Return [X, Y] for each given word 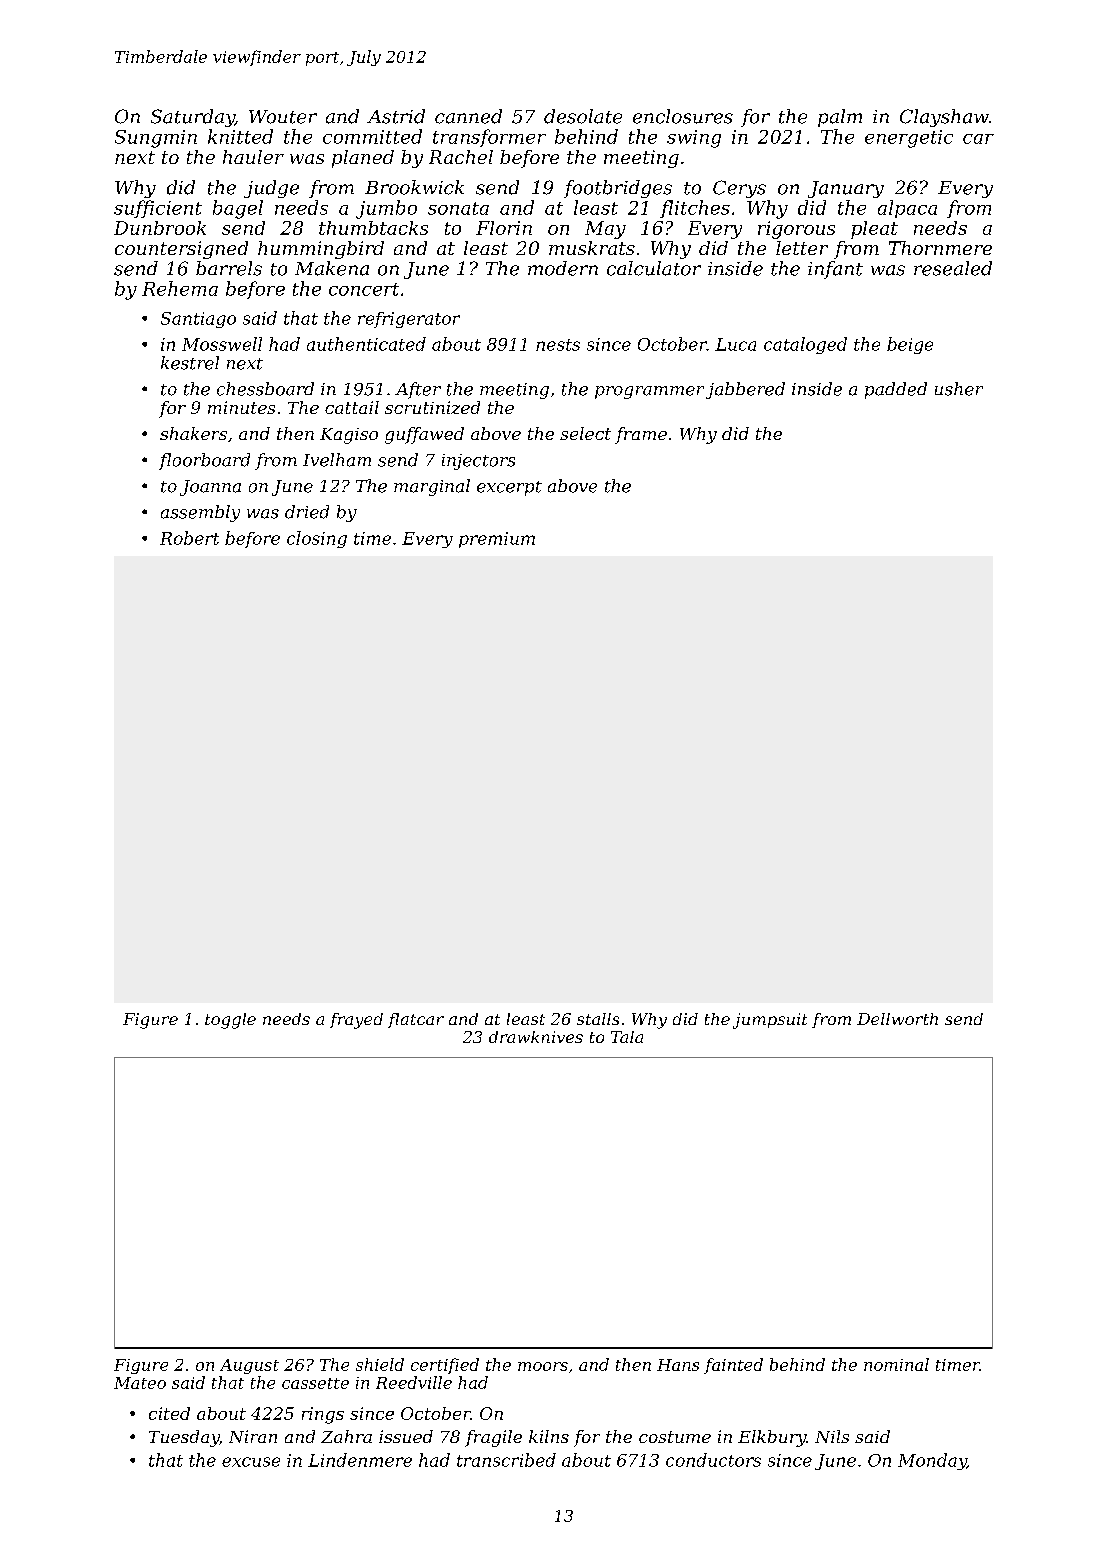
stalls [598, 1019]
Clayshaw [944, 118]
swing [694, 139]
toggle [230, 1021]
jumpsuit [770, 1021]
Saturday [193, 118]
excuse [251, 1462]
